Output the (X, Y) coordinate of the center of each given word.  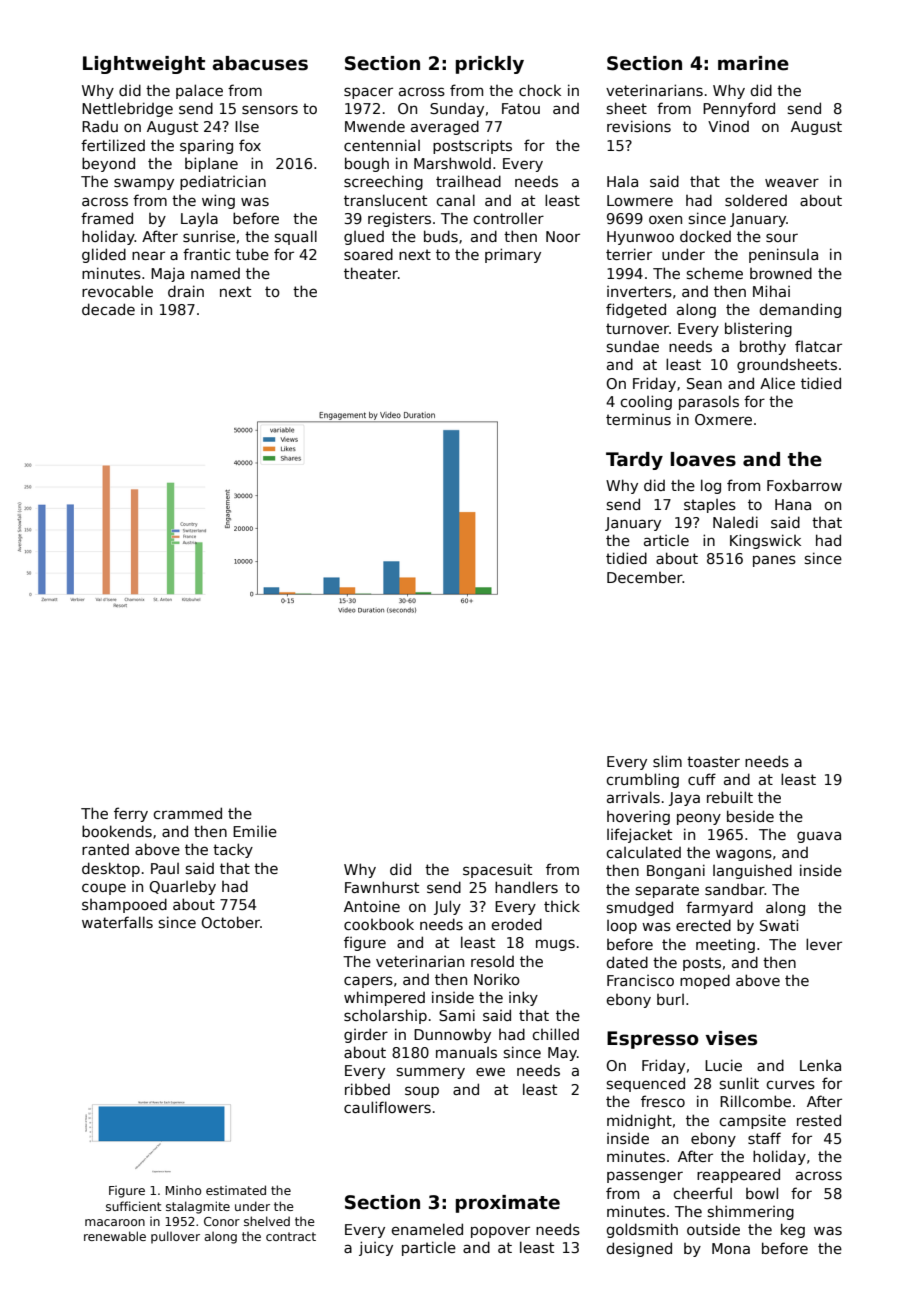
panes (774, 561)
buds (441, 236)
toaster (713, 761)
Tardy (634, 461)
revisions (639, 126)
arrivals (633, 797)
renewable (115, 1236)
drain (186, 291)
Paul (165, 868)
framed (107, 218)
